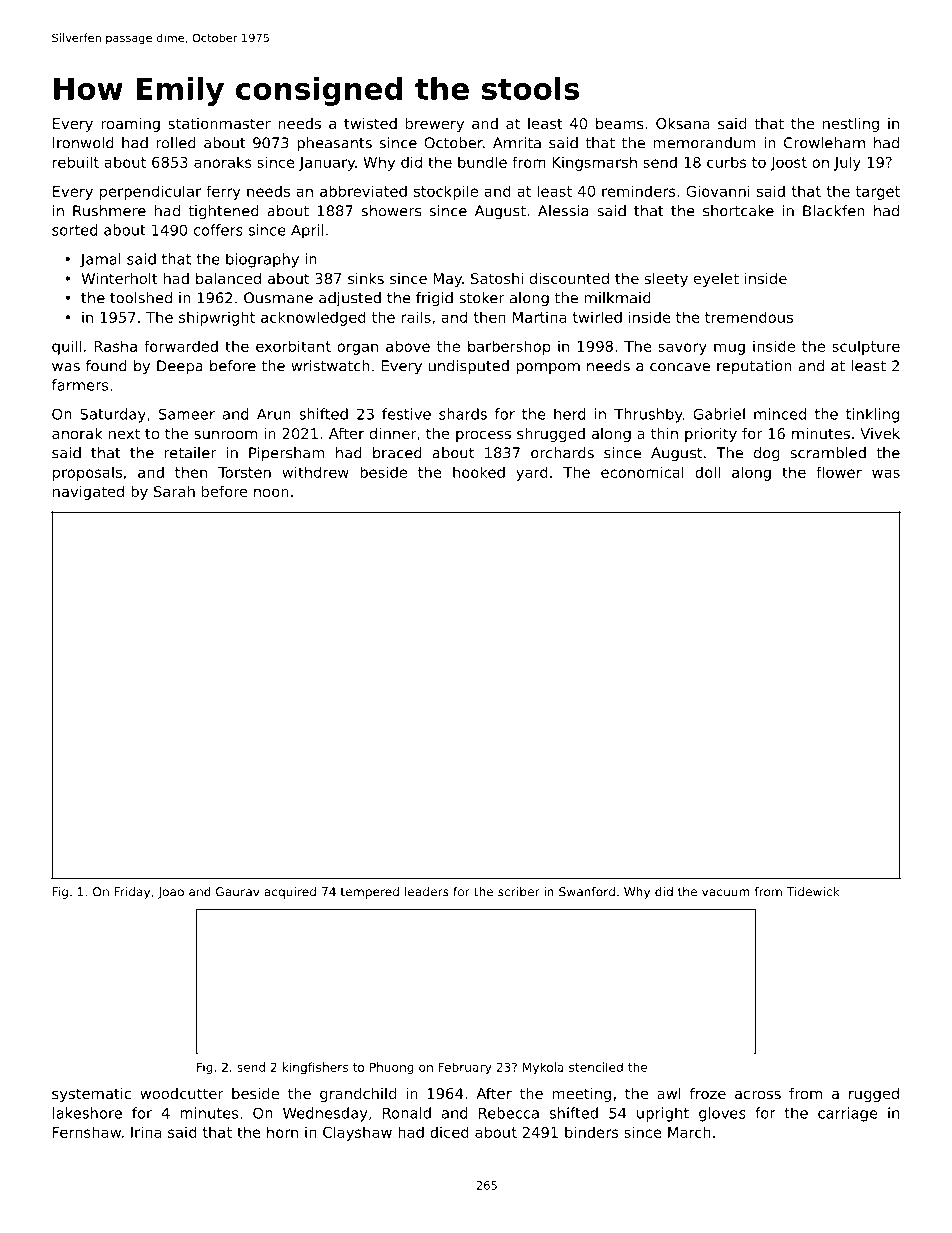 The image size is (952, 1233). Describe the element at coordinates (238, 892) in the screenshot. I see `Gaurav` at that location.
